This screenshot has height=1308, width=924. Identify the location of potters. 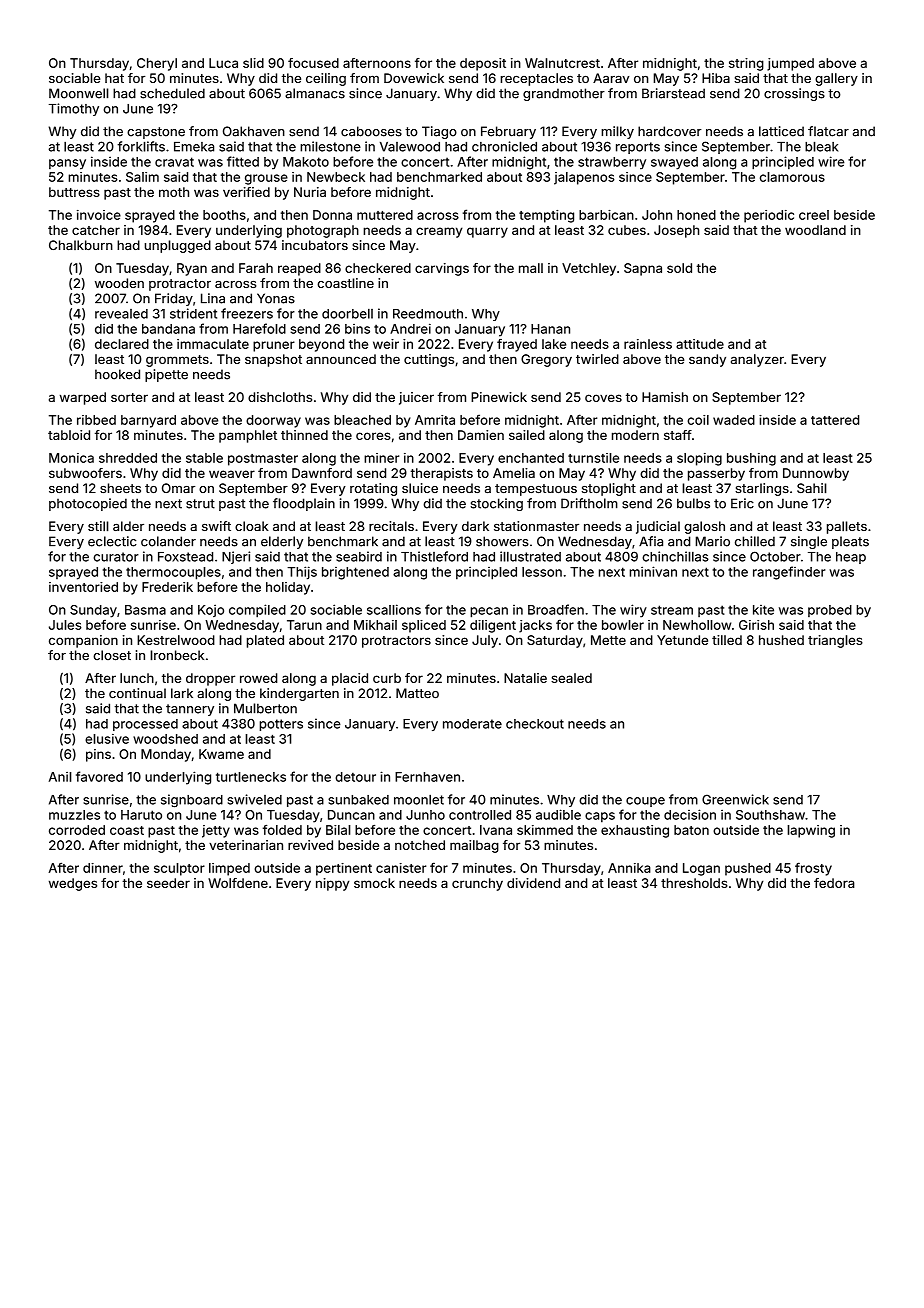
(281, 725).
